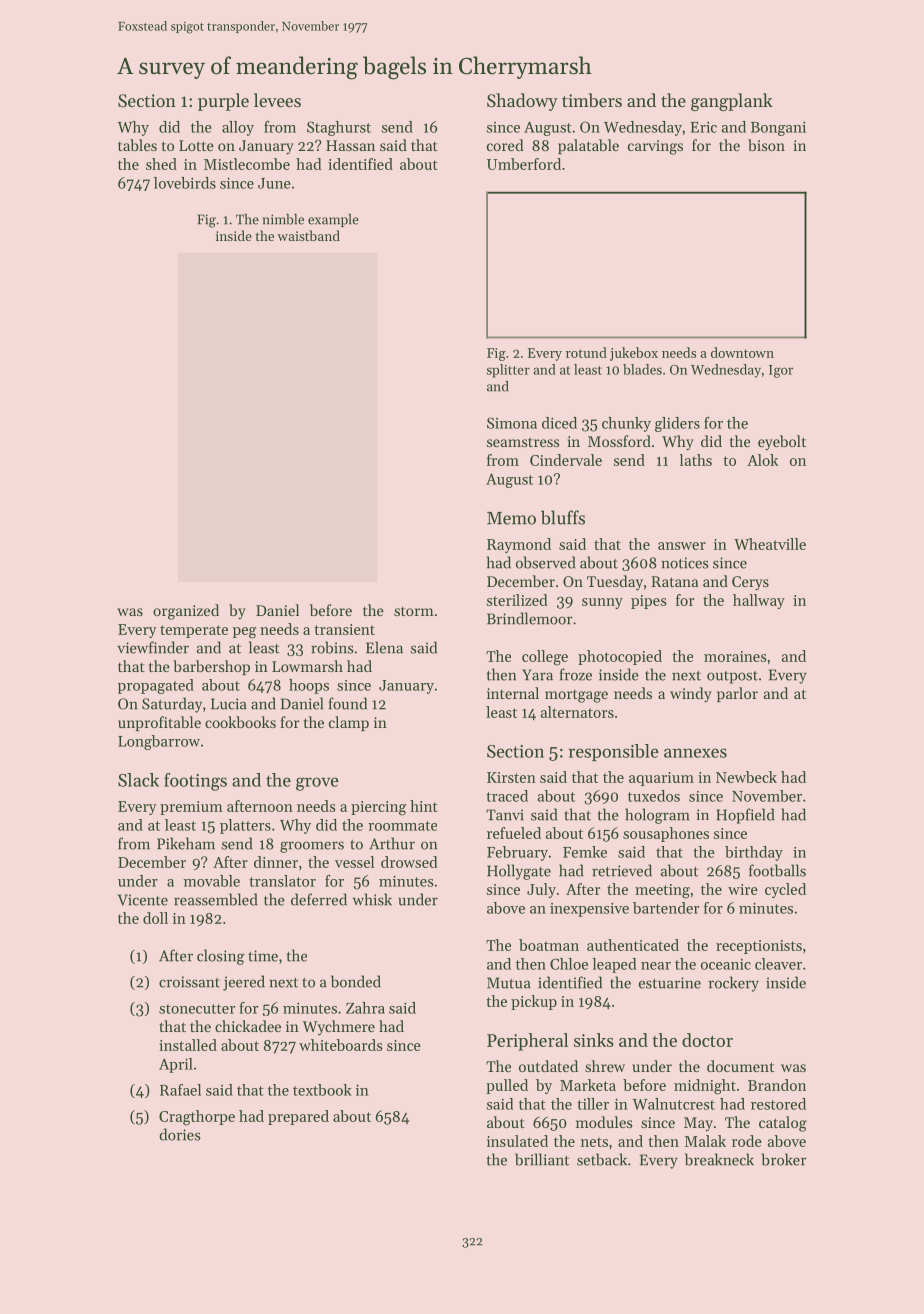  Describe the element at coordinates (339, 128) in the document. I see `Staghurst` at that location.
